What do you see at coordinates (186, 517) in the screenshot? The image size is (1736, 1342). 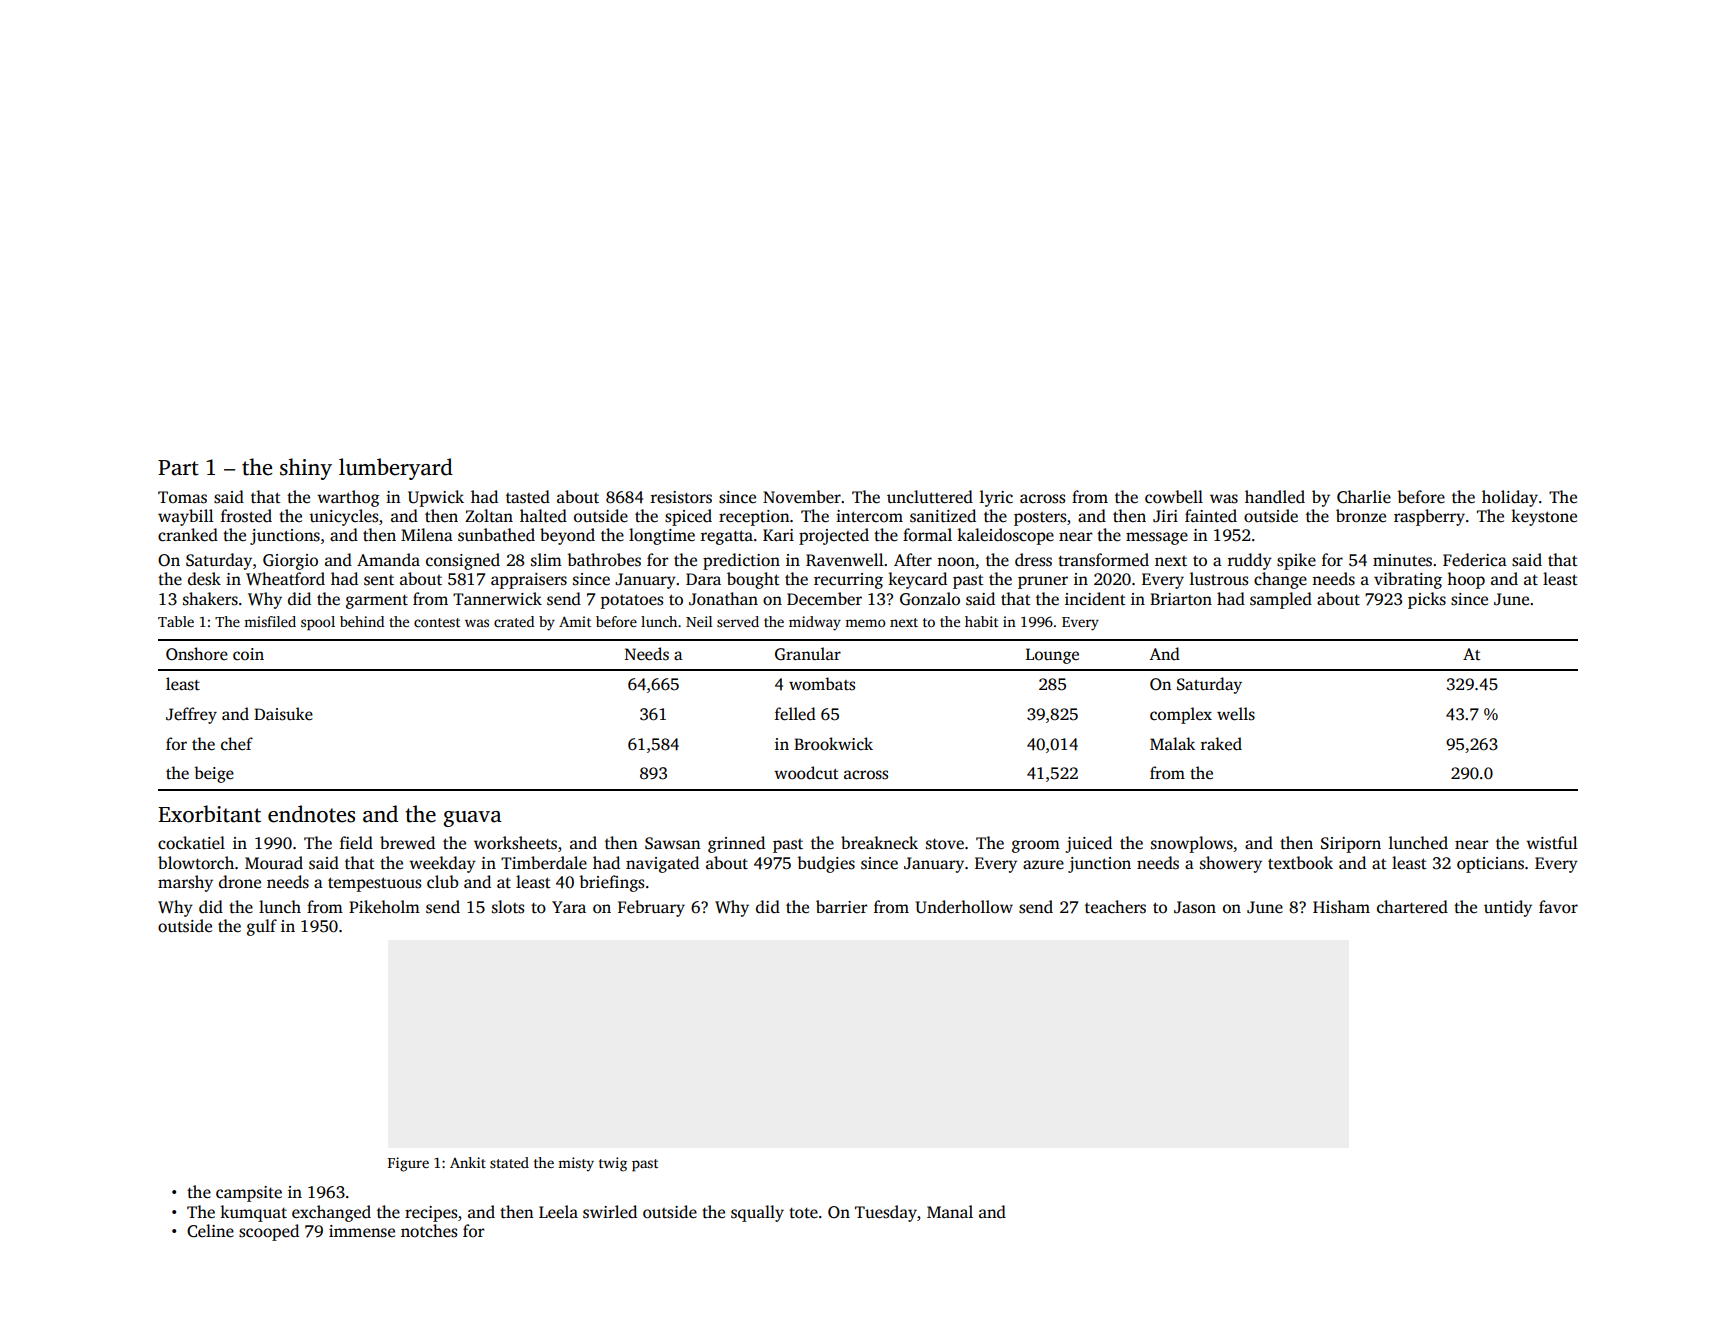 I see `waybill` at bounding box center [186, 517].
